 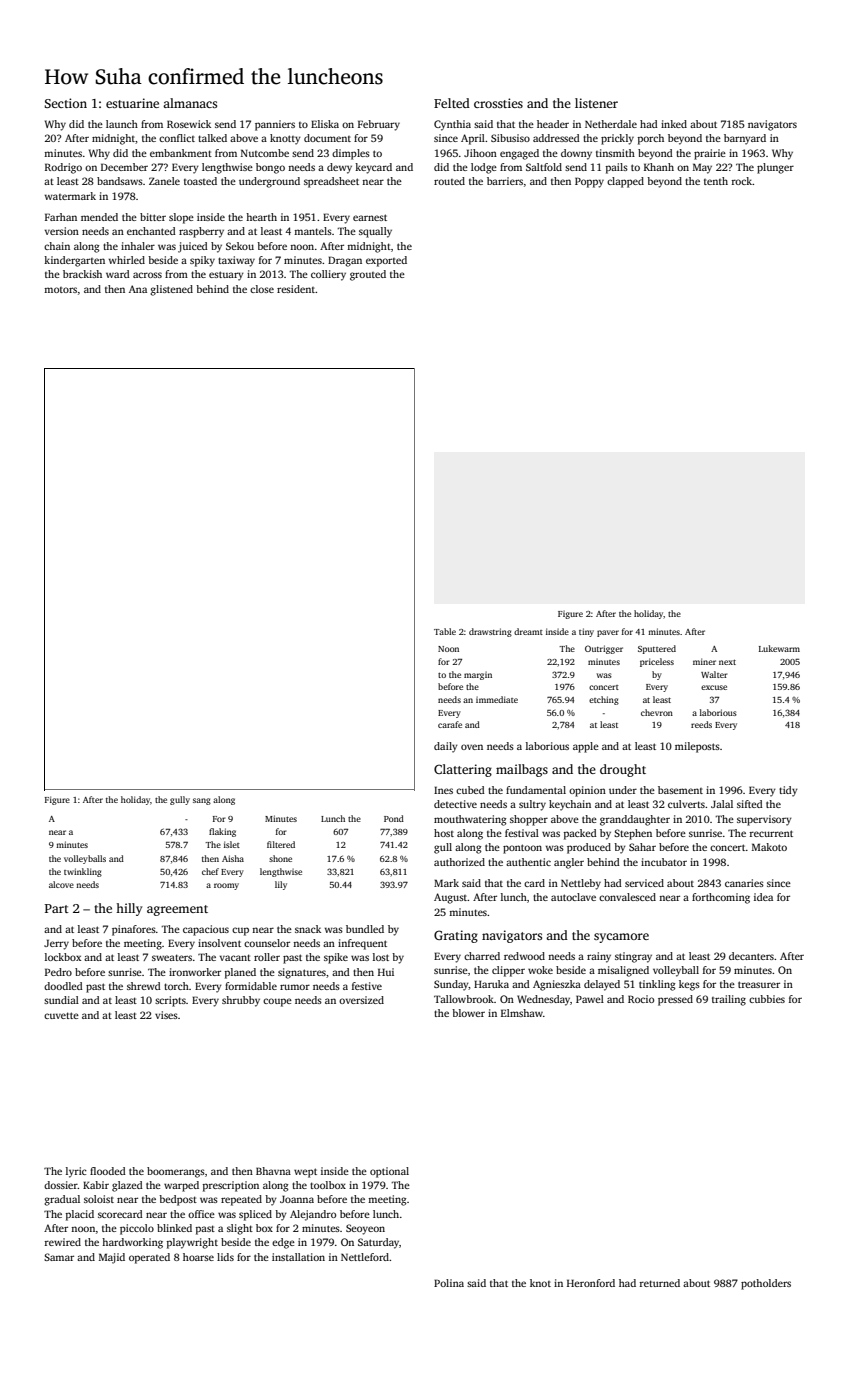 What do you see at coordinates (389, 1172) in the image?
I see `optional` at bounding box center [389, 1172].
